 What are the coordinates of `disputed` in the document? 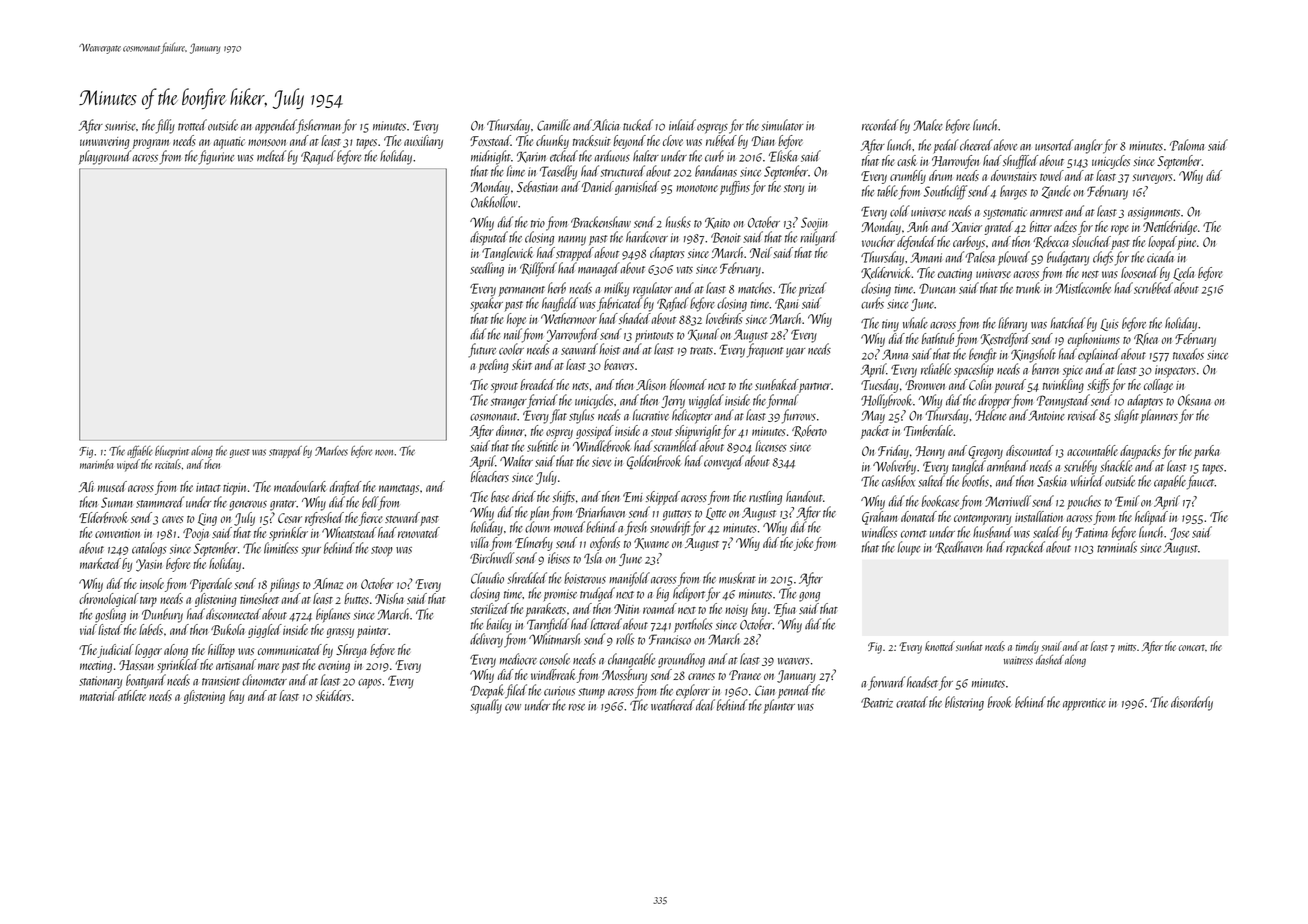 It's located at (489, 238).
